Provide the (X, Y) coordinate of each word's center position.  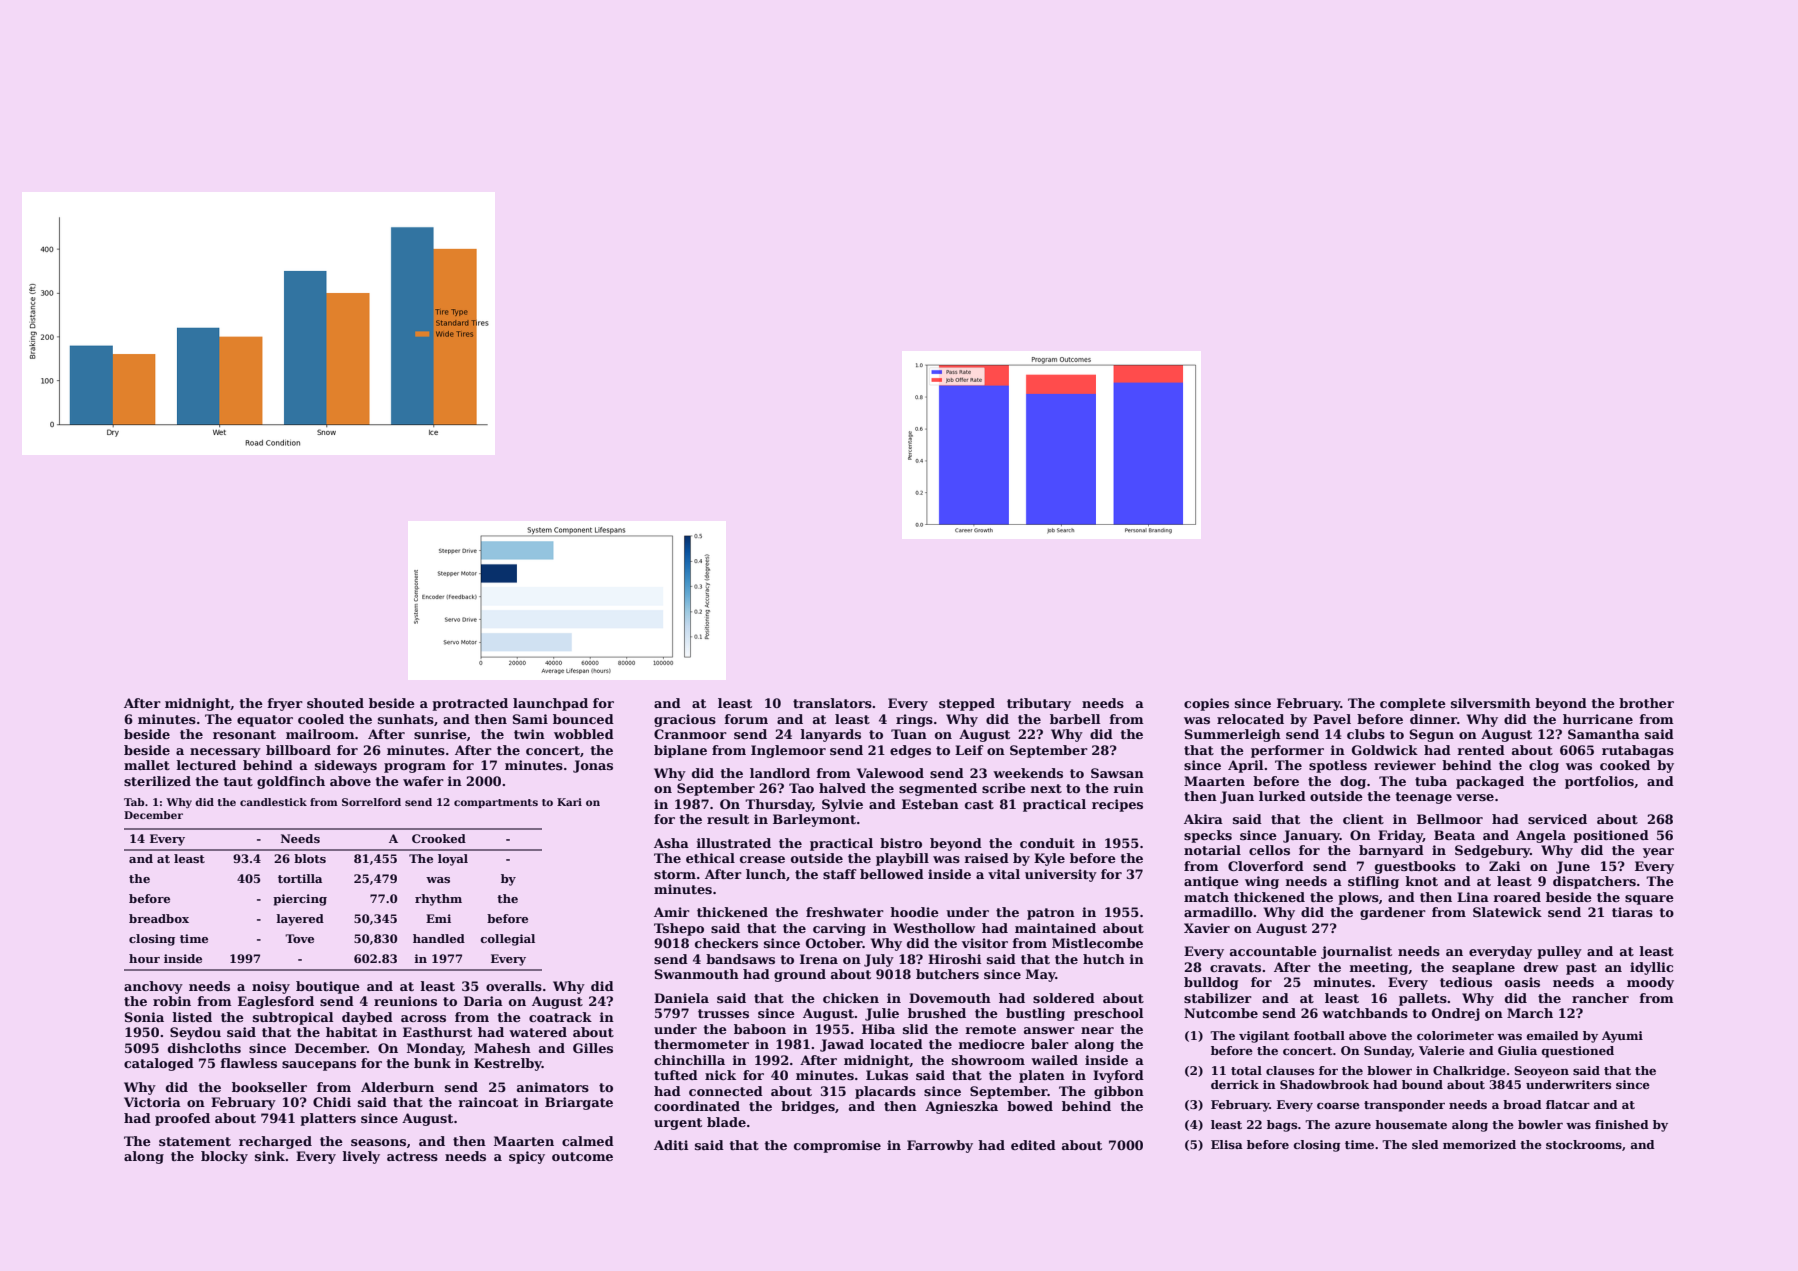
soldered (1064, 998)
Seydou (195, 1033)
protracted (470, 704)
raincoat (488, 1102)
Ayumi (1622, 1037)
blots (310, 858)
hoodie (914, 912)
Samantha (1604, 734)
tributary (1039, 704)
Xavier (1207, 928)
